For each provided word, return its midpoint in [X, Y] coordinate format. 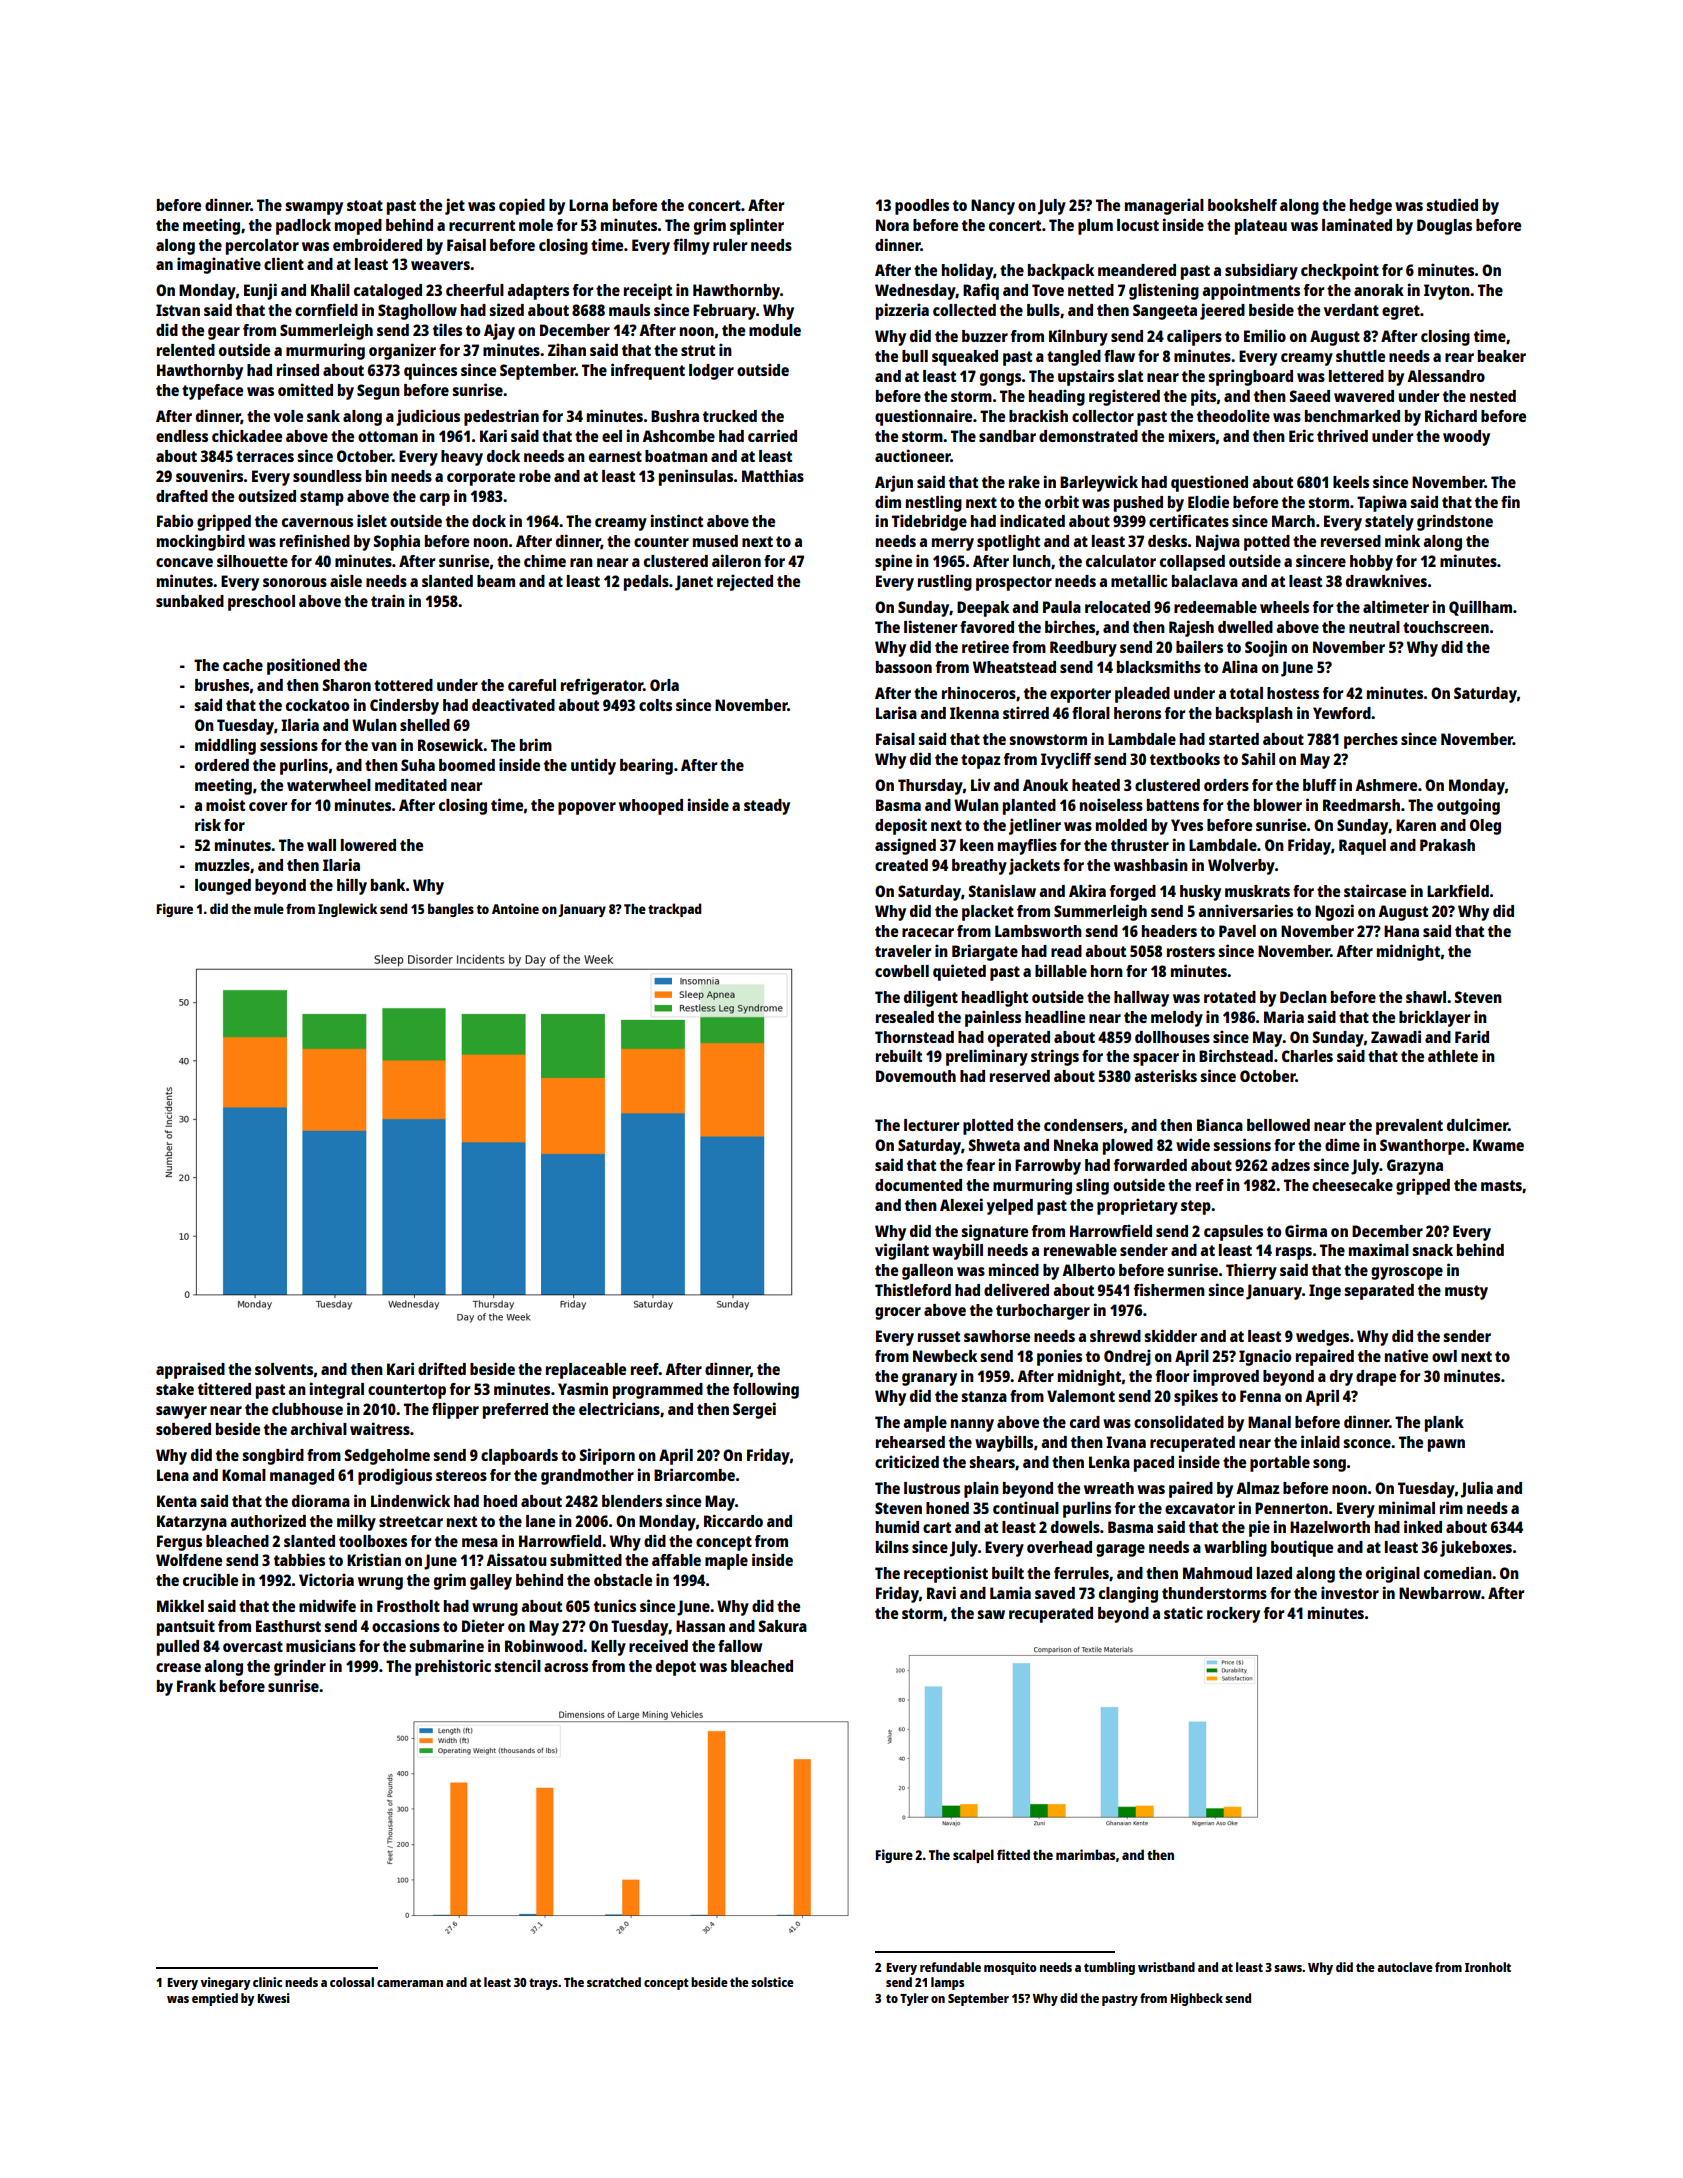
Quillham [1480, 608]
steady [767, 807]
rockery [1233, 1615]
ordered [222, 765]
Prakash [1447, 845]
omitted [305, 389]
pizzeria [902, 311]
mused [715, 541]
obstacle [623, 1580]
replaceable [586, 1371]
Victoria [326, 1579]
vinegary [225, 1983]
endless [182, 436]
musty [1466, 1292]
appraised [190, 1370]
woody [1466, 438]
